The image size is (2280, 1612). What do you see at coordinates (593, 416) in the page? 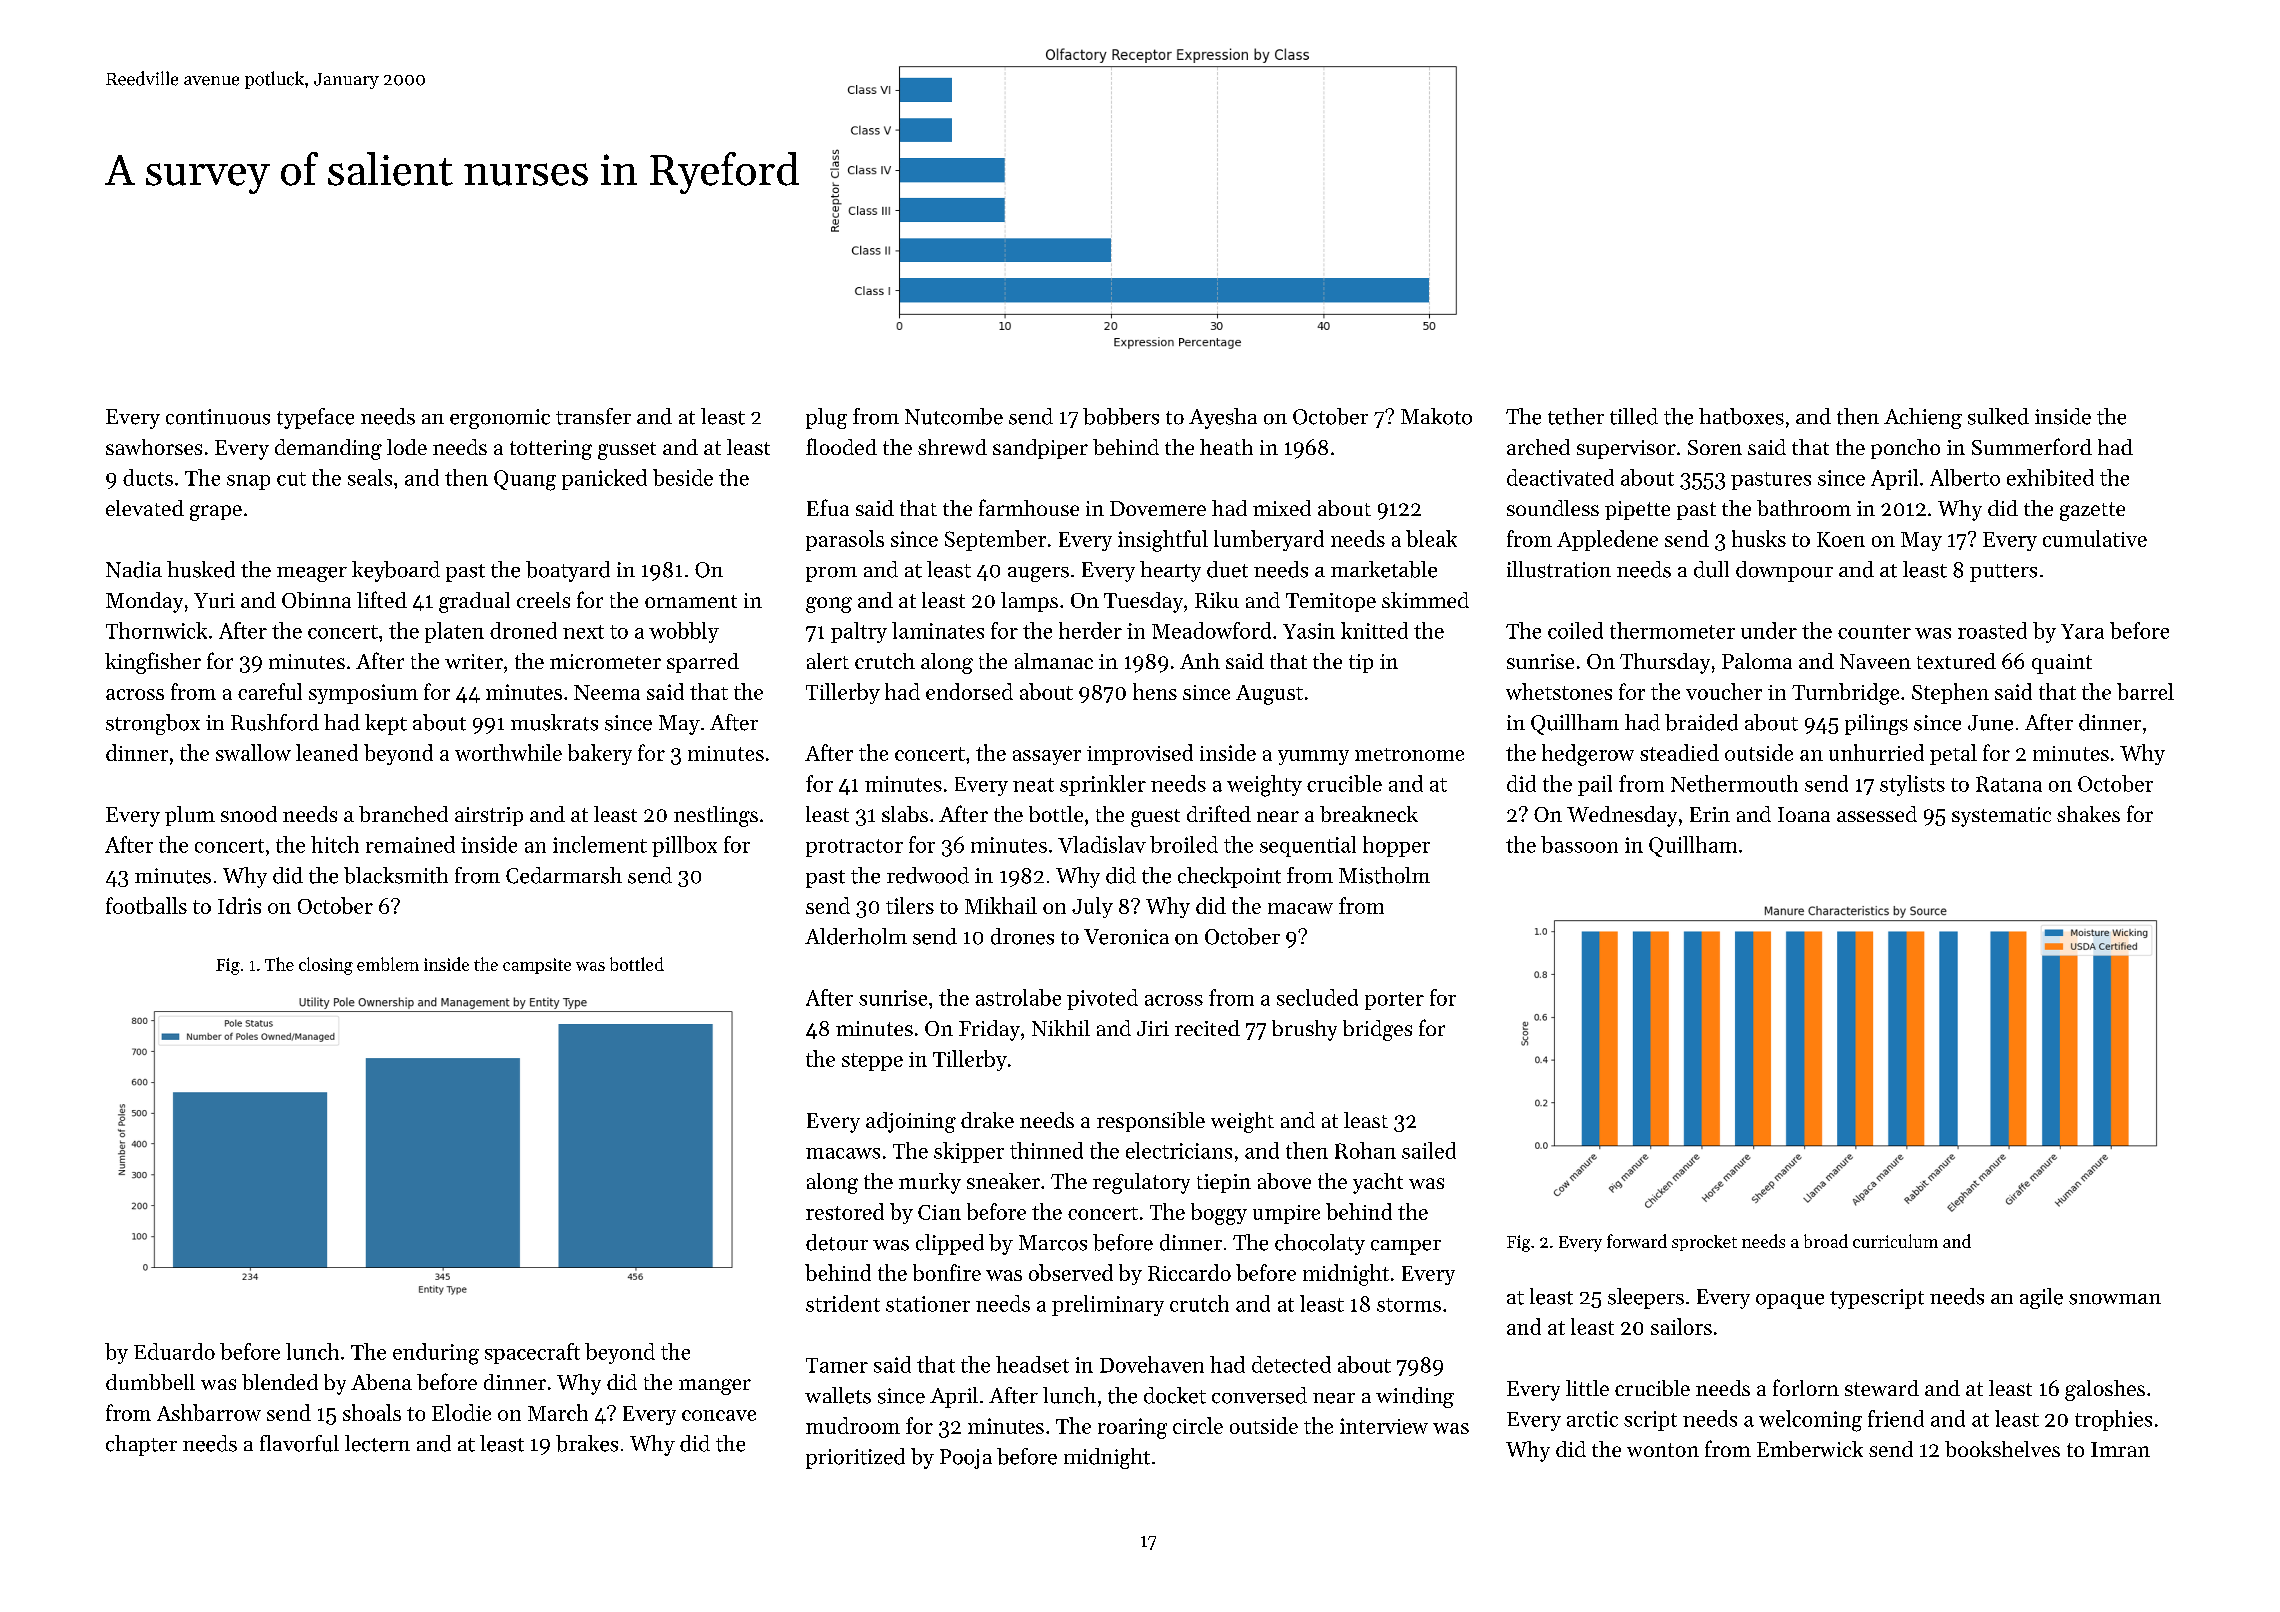
I see `transfer` at bounding box center [593, 416].
